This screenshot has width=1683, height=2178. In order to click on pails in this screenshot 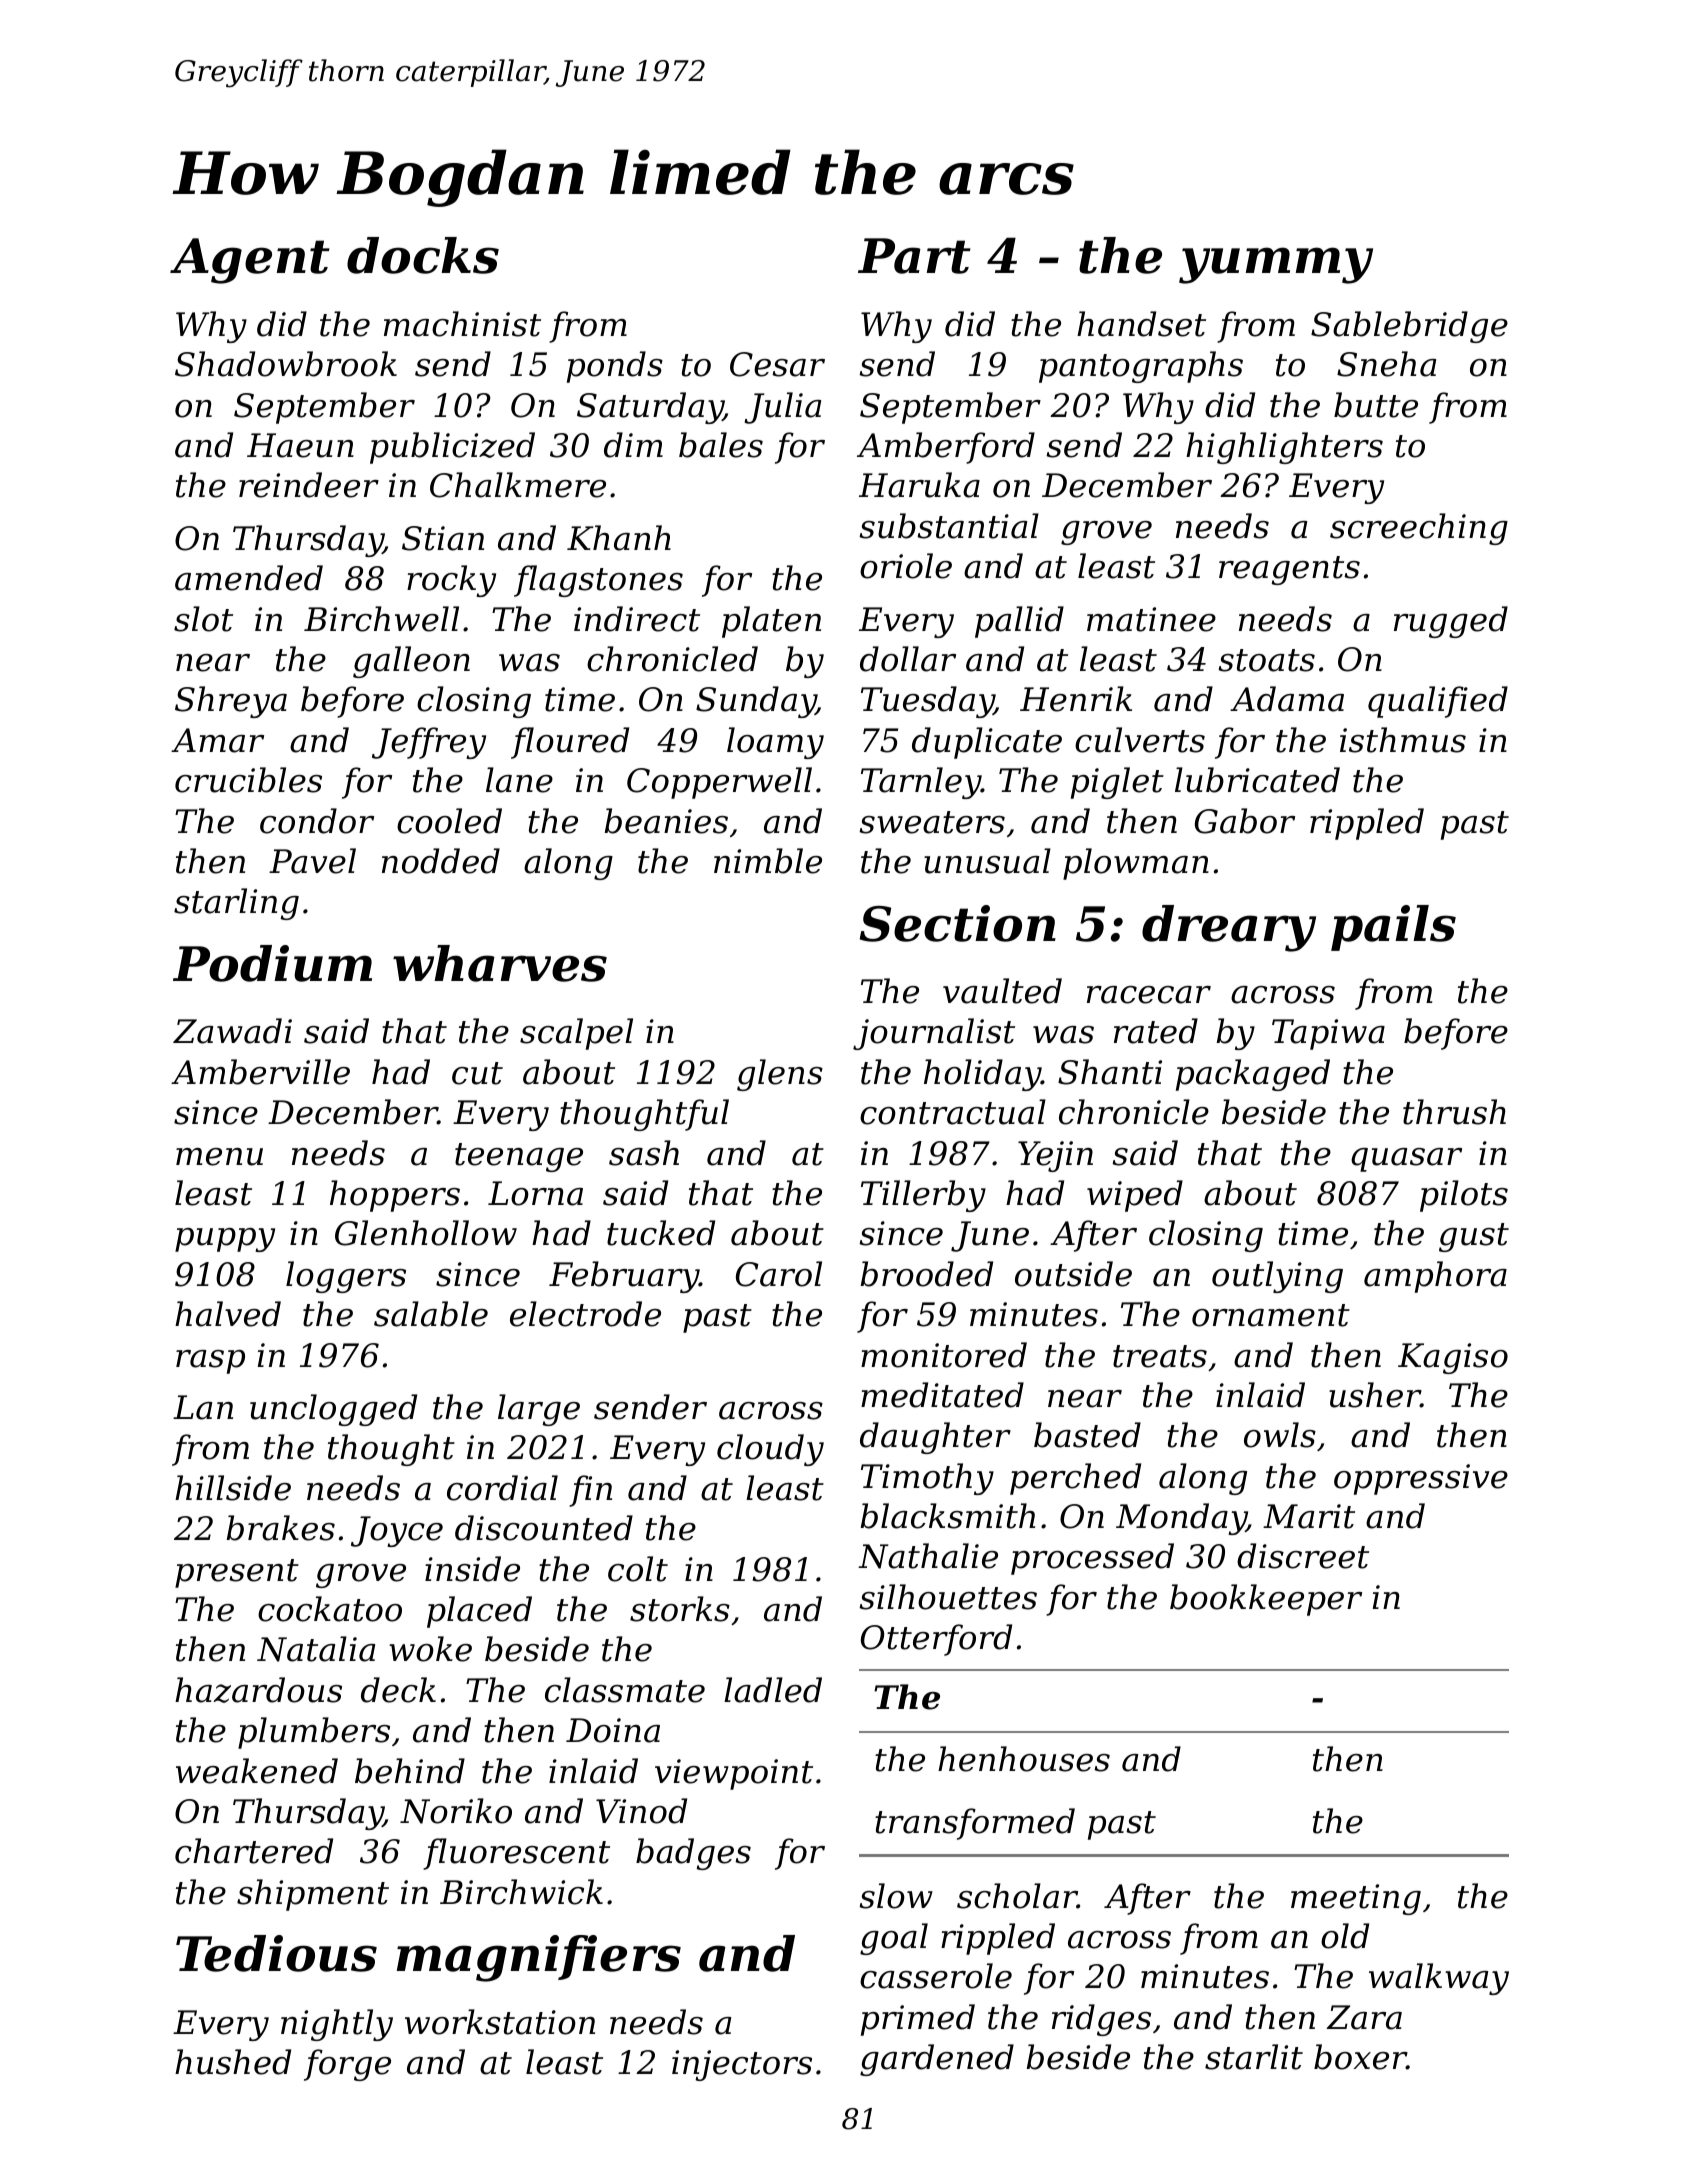, I will do `click(1393, 928)`.
